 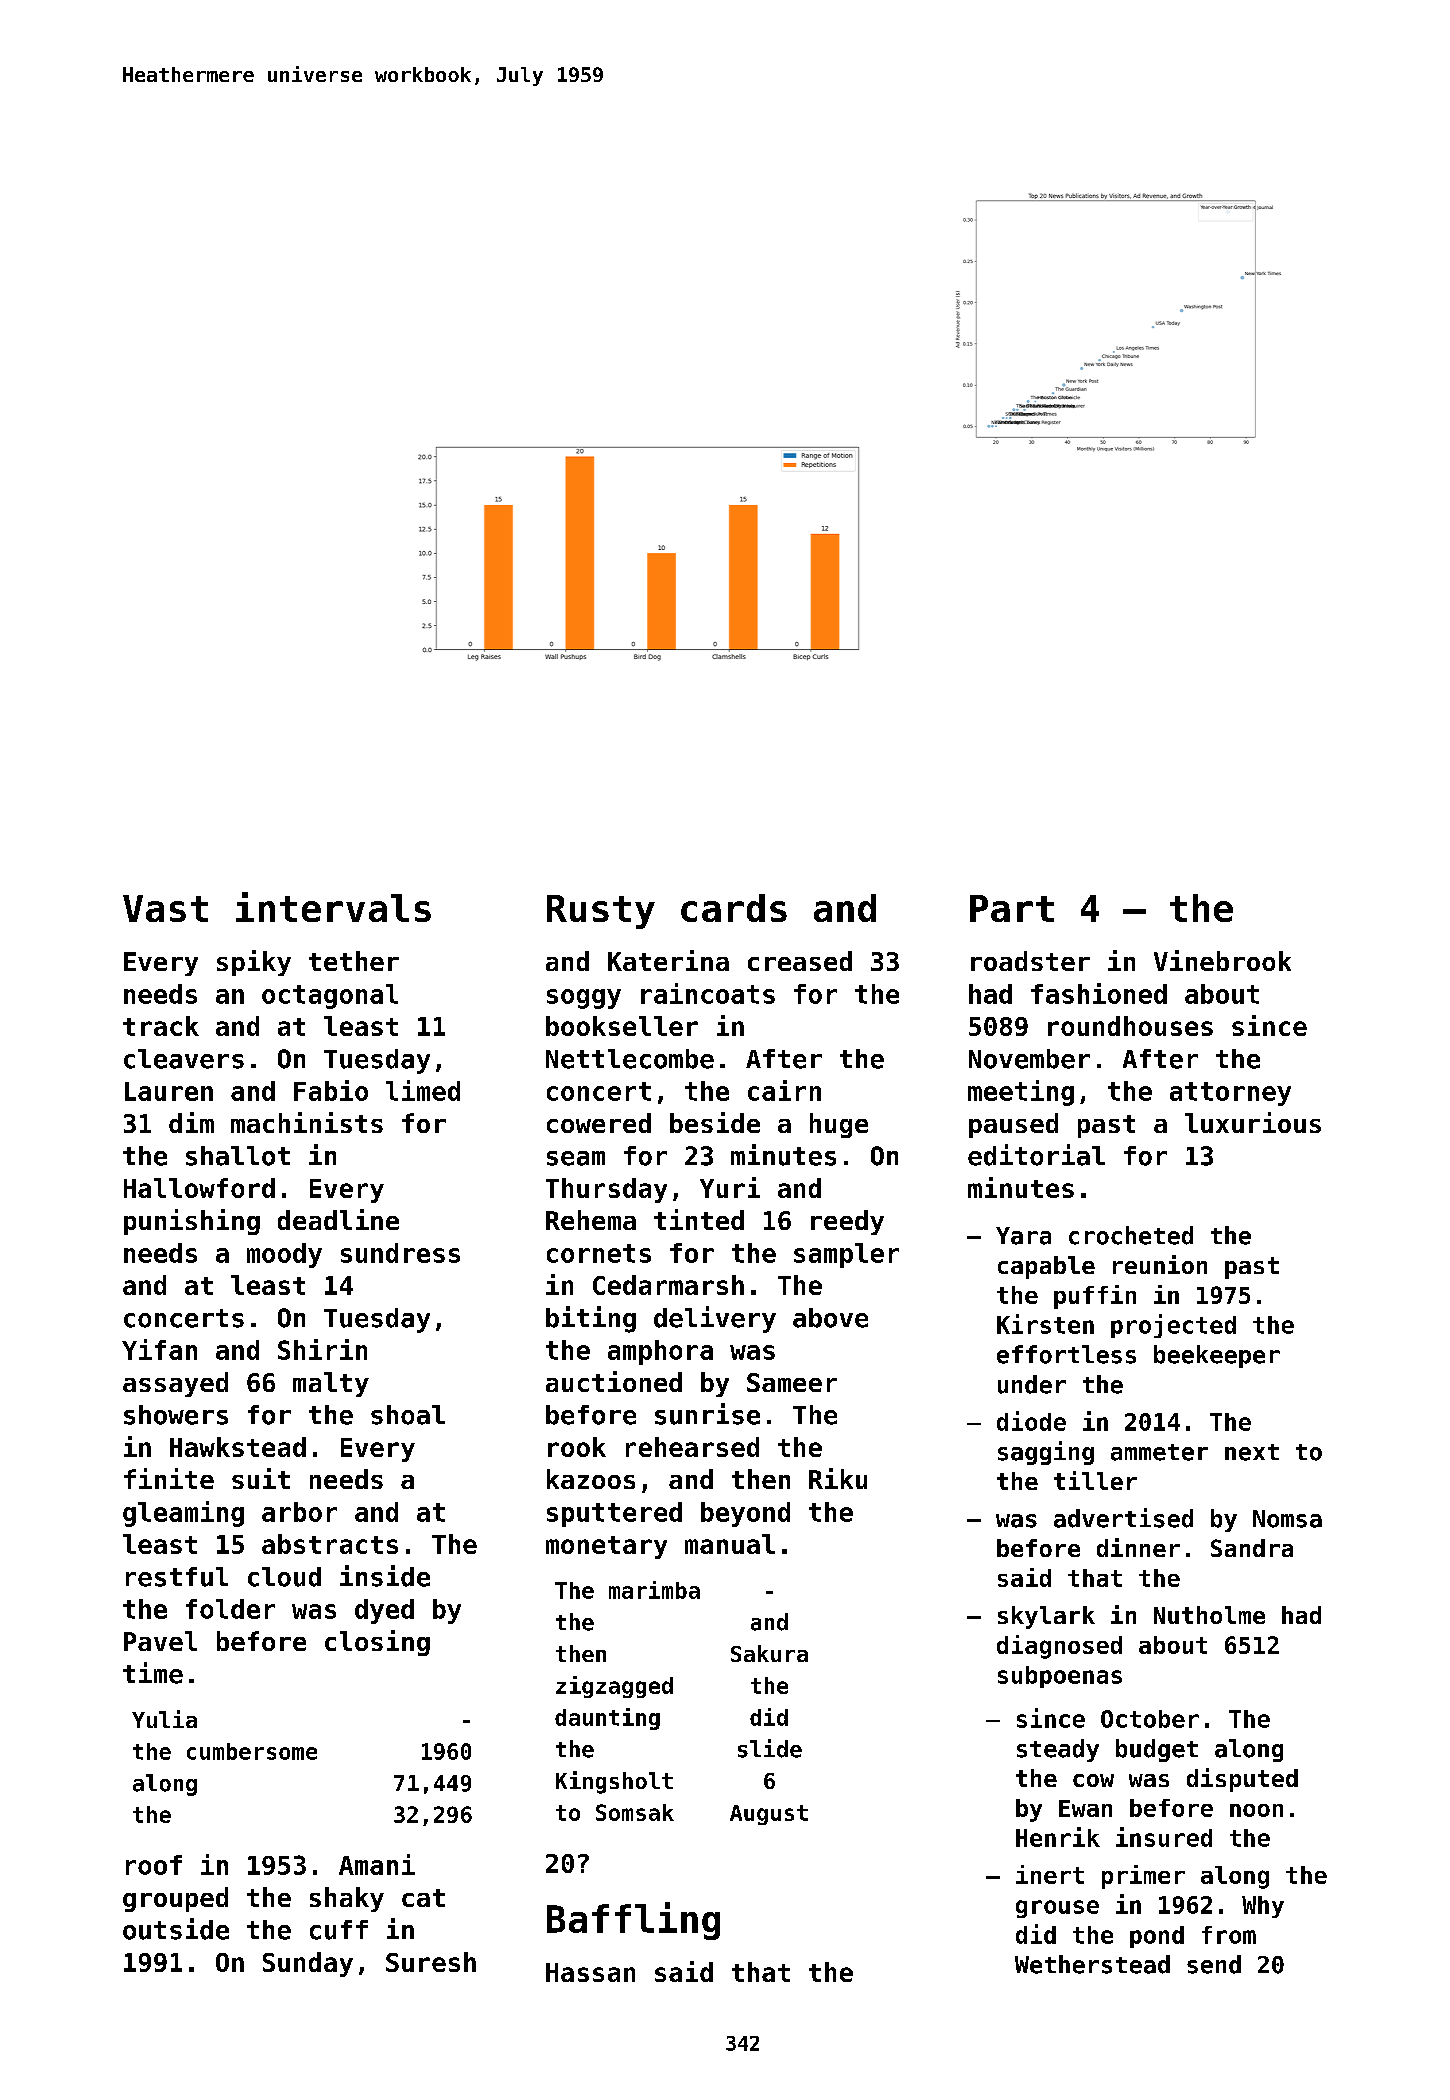 I want to click on finite, so click(x=169, y=1478).
